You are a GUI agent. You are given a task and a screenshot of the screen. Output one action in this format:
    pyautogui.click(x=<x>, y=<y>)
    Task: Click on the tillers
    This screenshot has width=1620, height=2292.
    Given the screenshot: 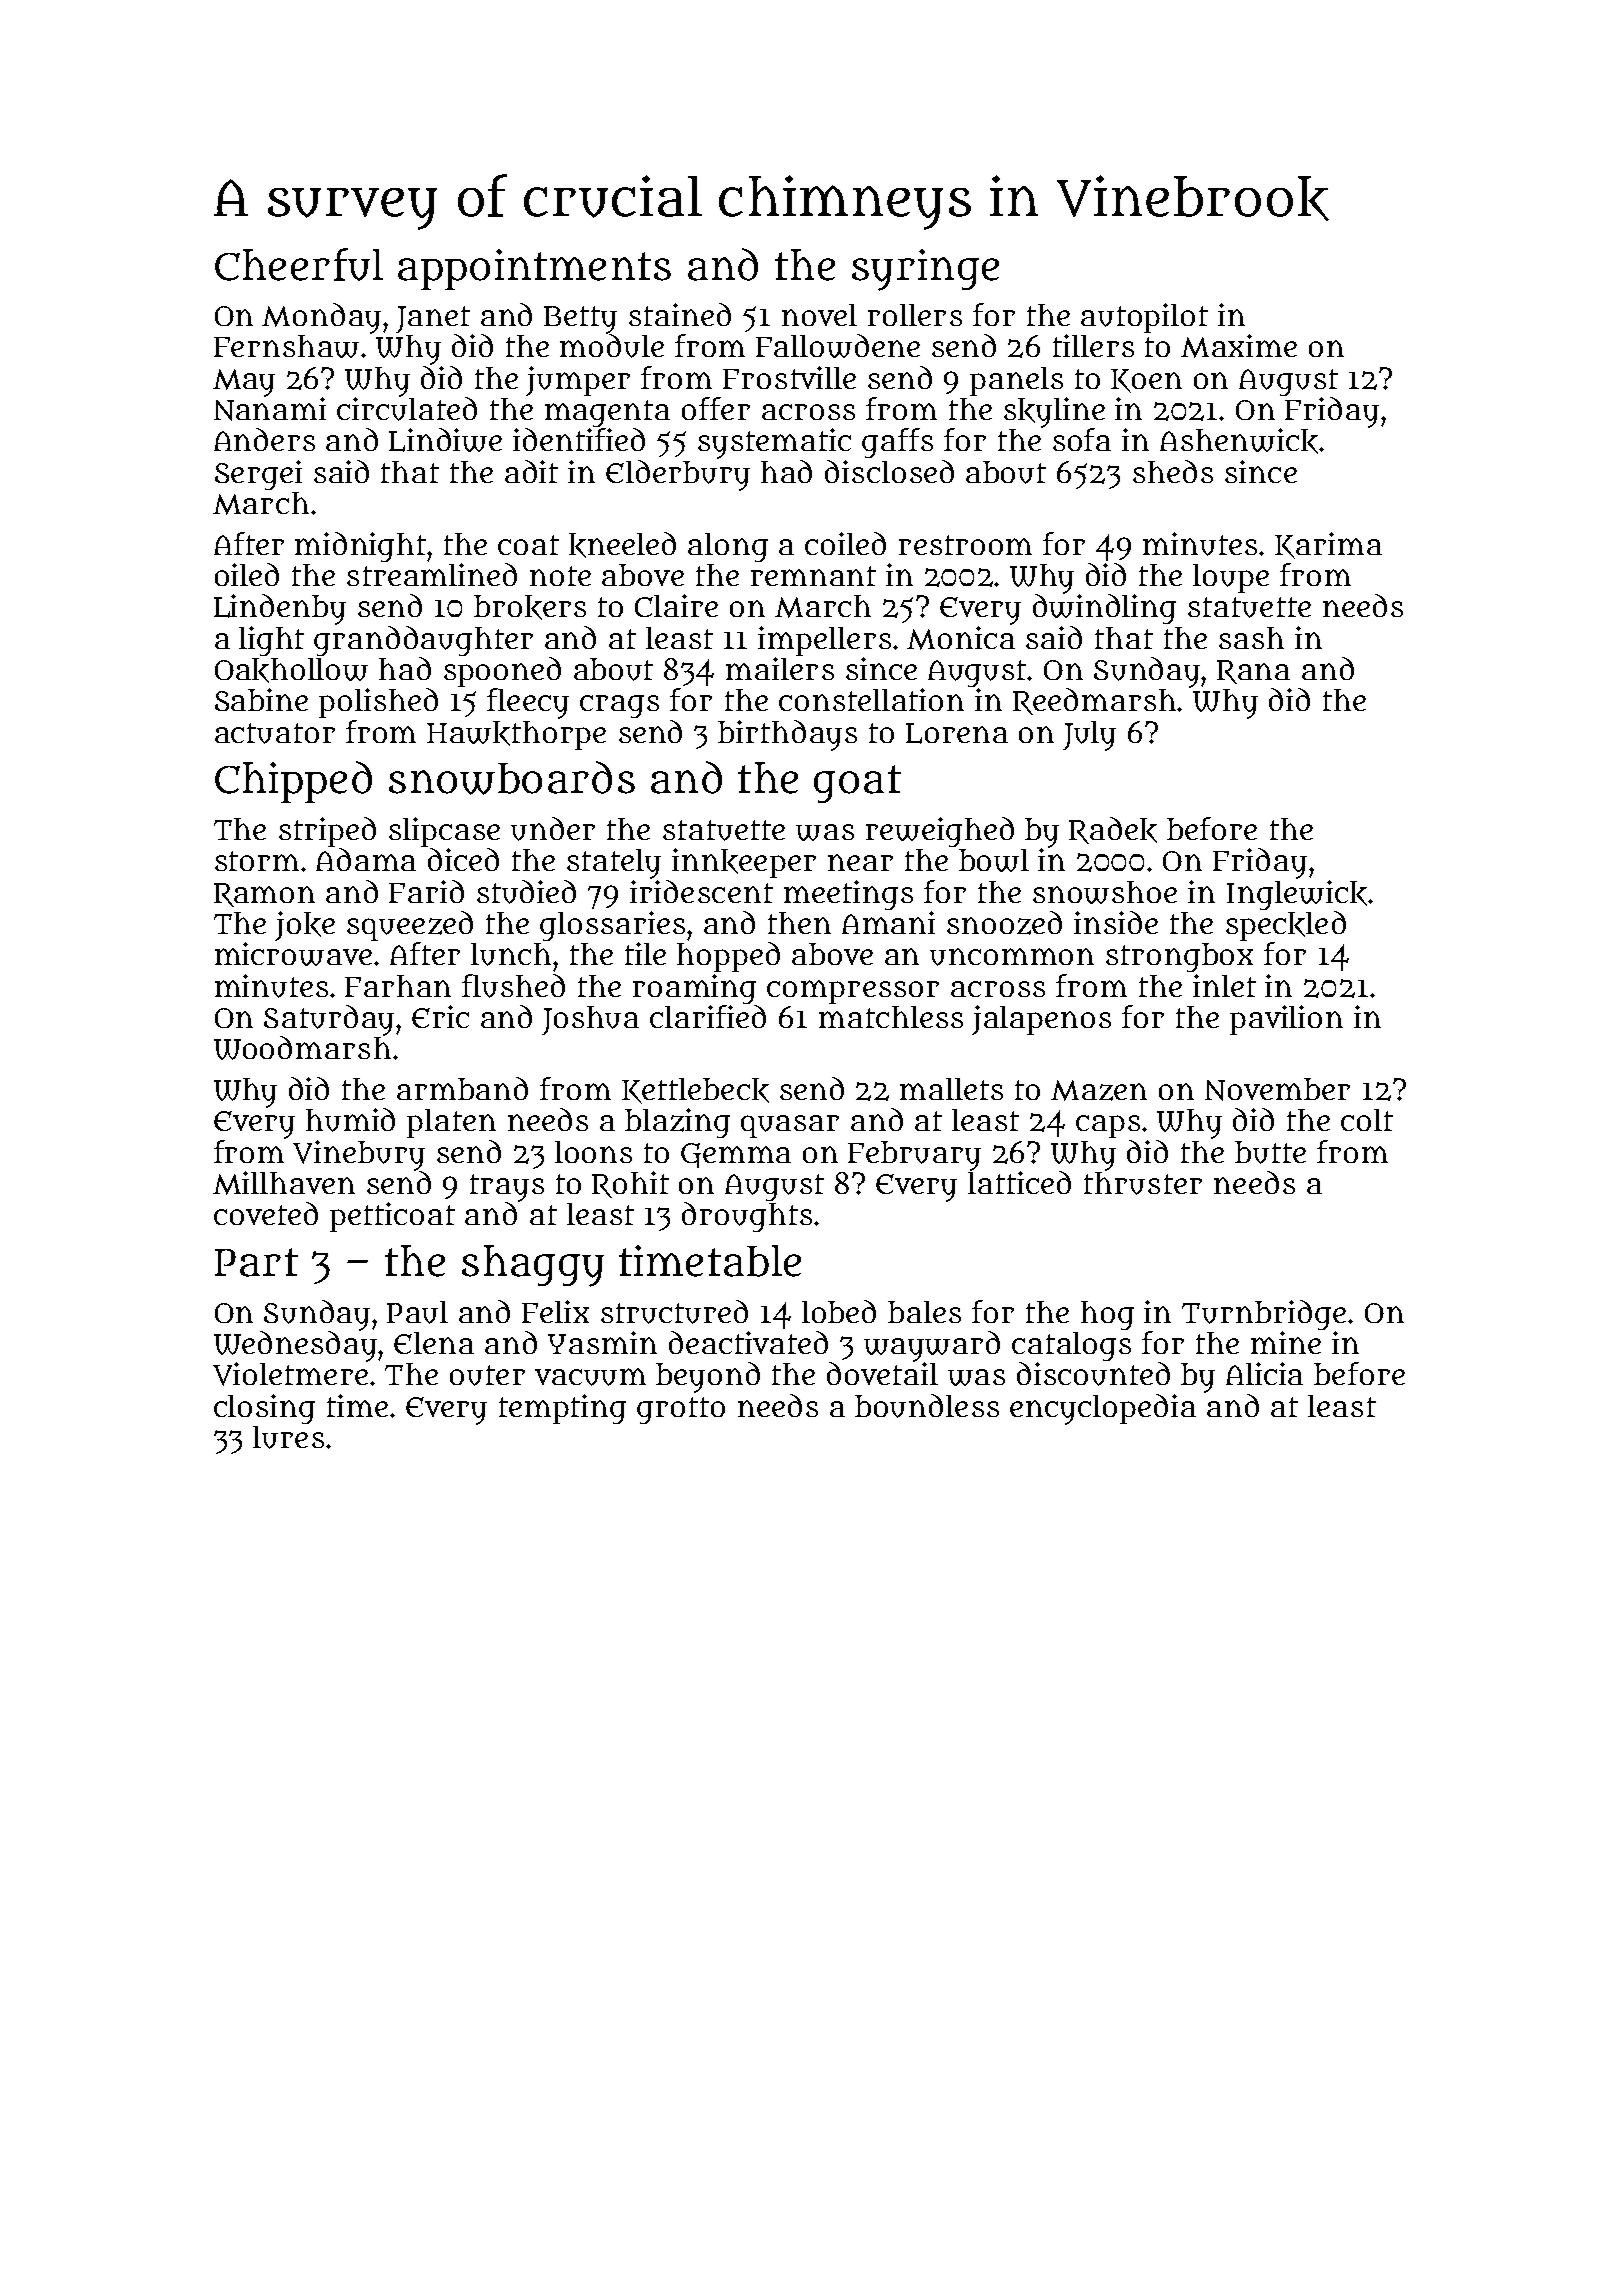 What is the action you would take?
    pyautogui.click(x=1093, y=345)
